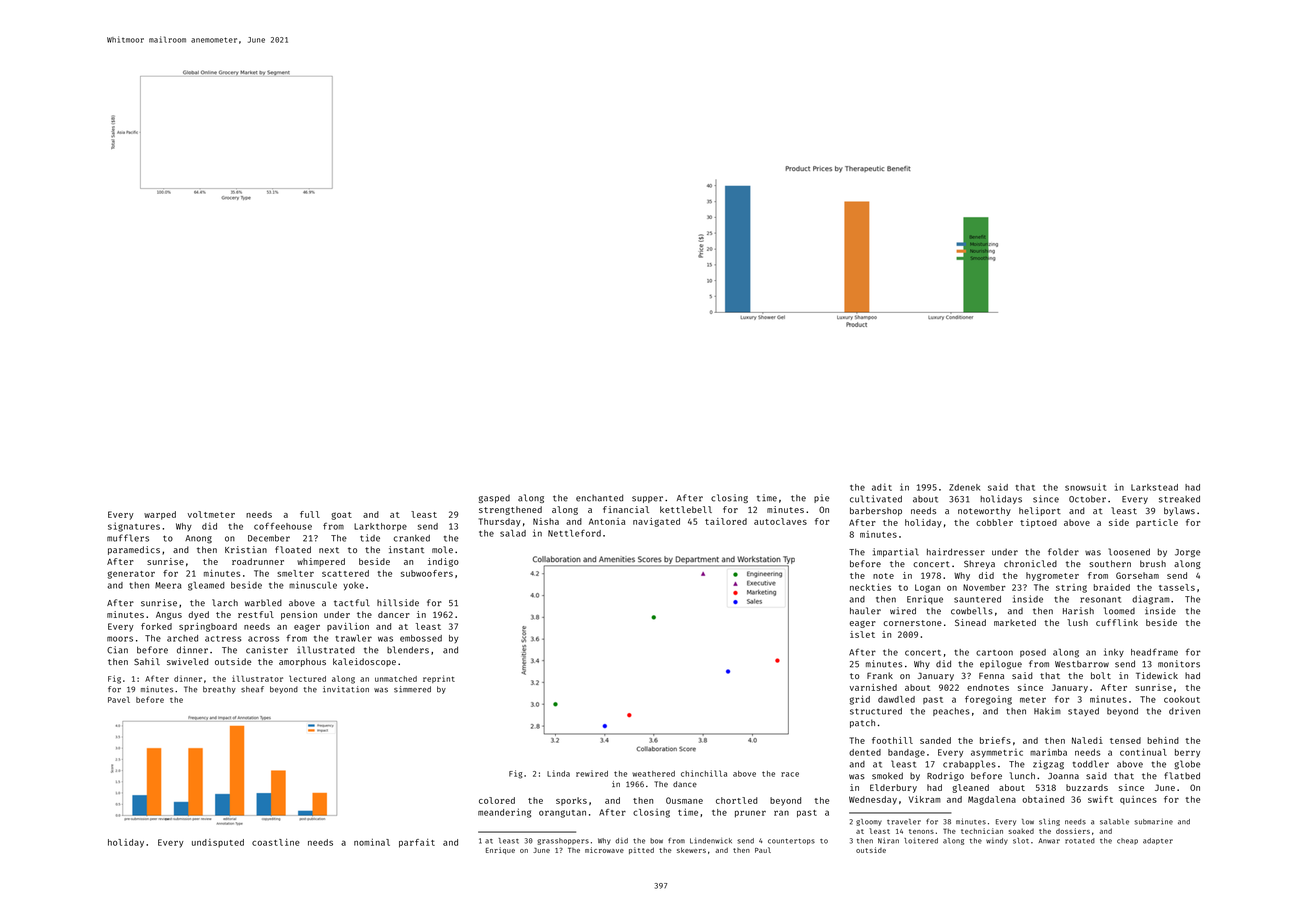  Describe the element at coordinates (821, 498) in the image. I see `pie` at that location.
